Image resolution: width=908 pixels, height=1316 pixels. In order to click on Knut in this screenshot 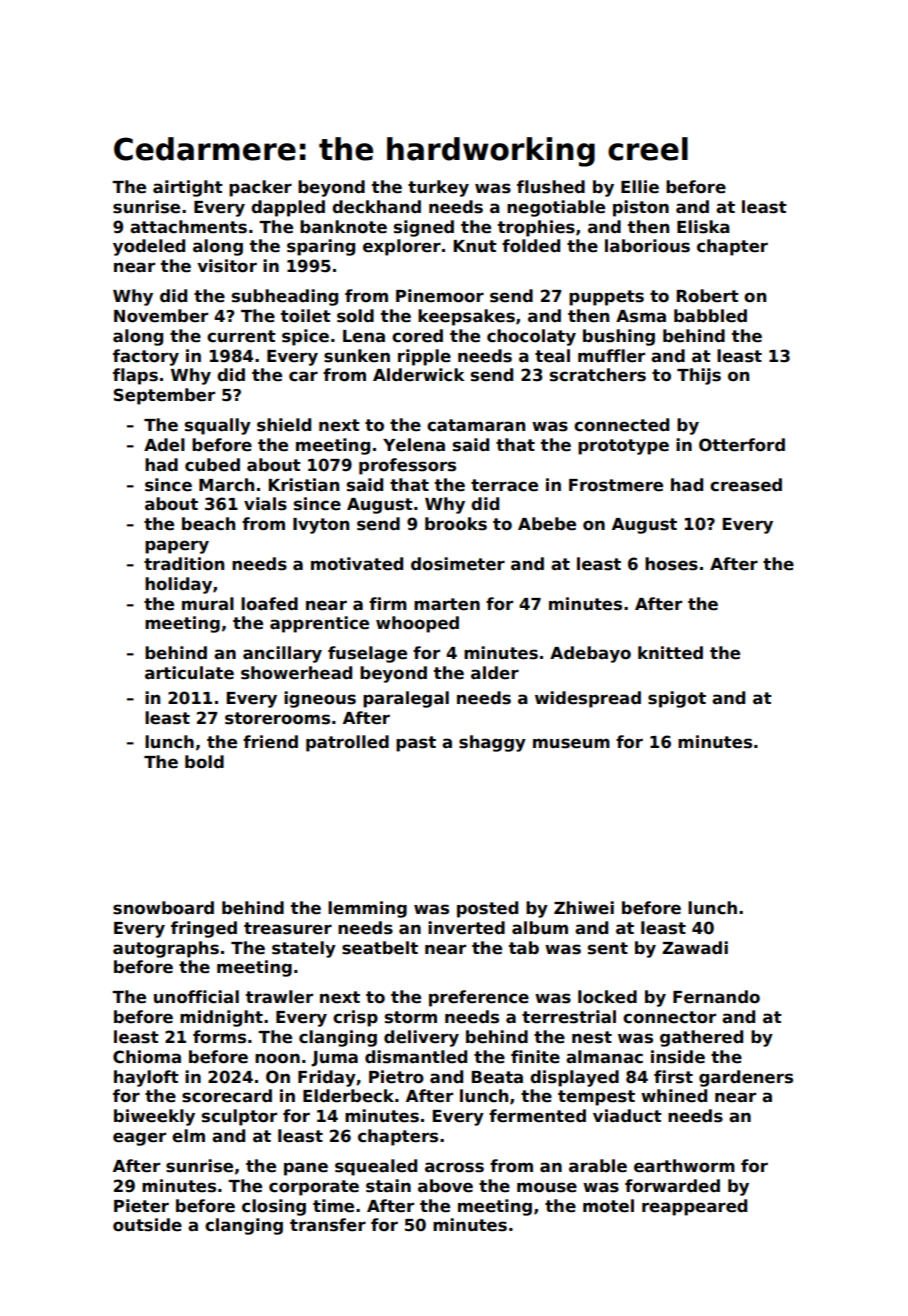, I will do `click(475, 246)`.
